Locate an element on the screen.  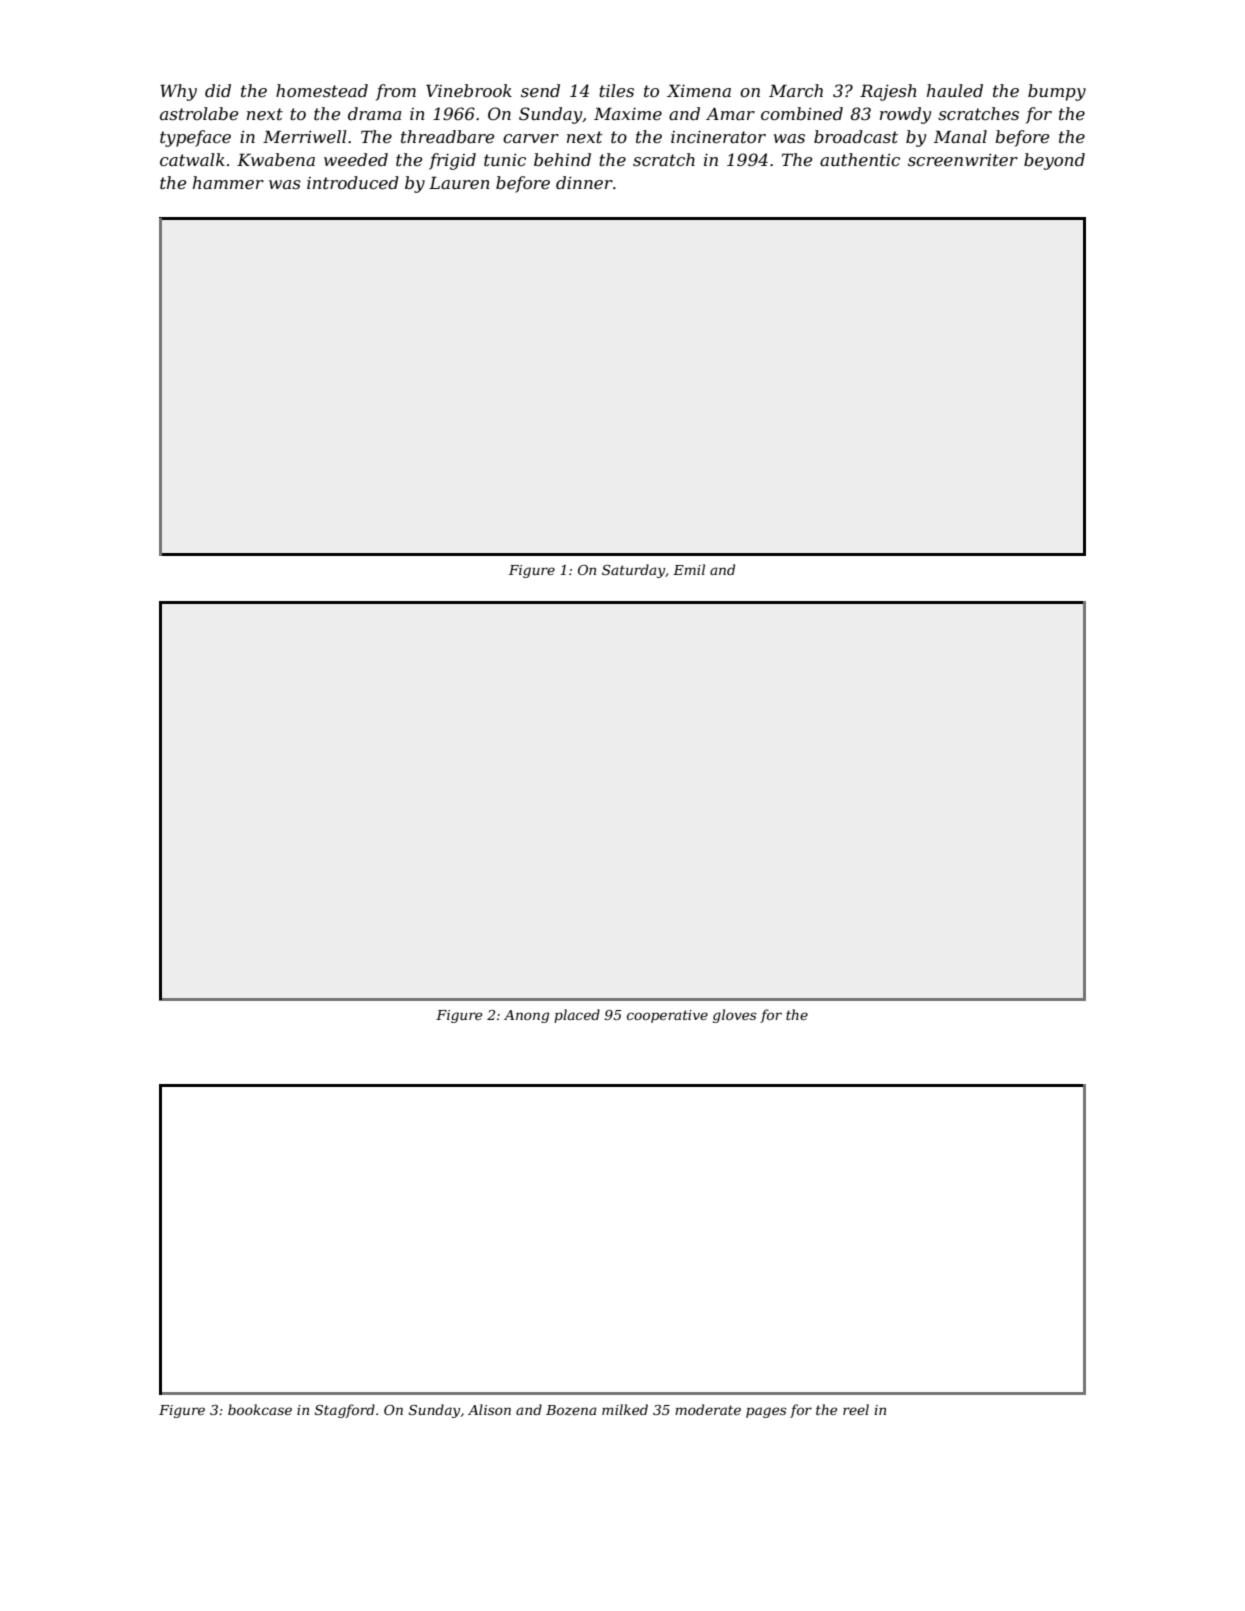
bumpy is located at coordinates (1057, 92).
